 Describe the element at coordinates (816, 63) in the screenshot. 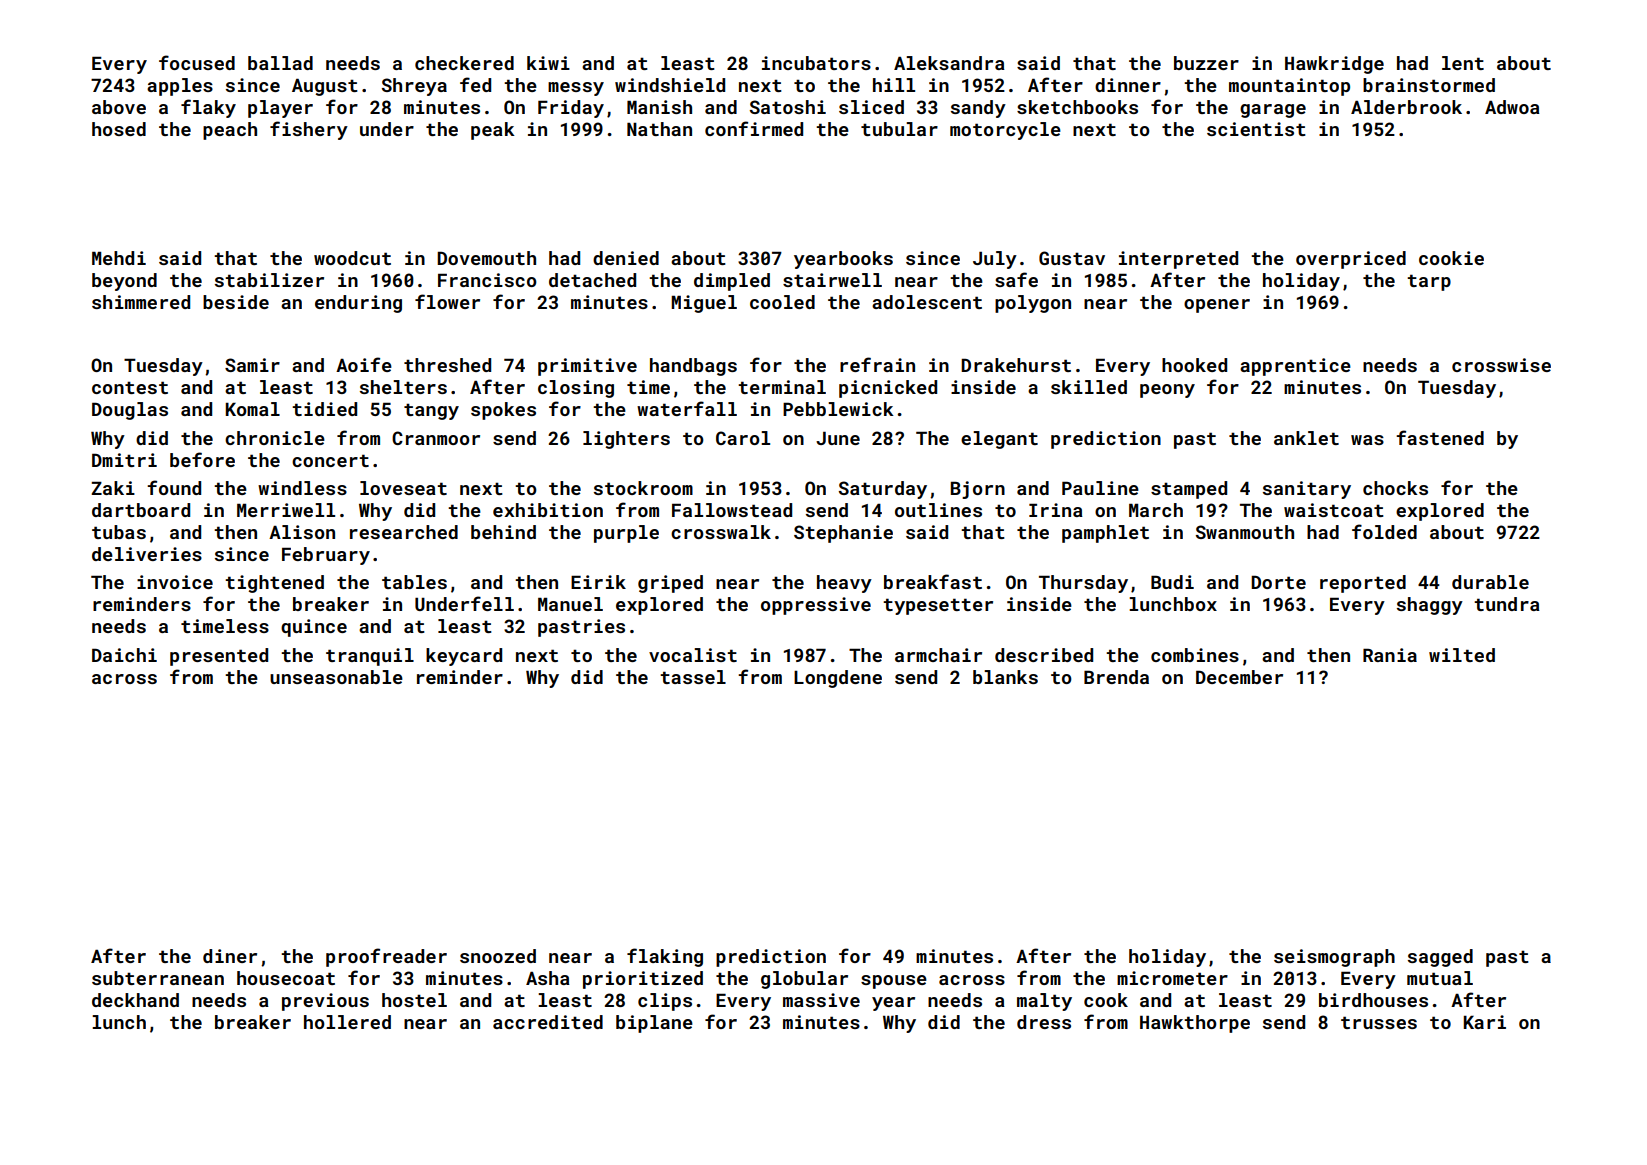

I see `incubators` at that location.
